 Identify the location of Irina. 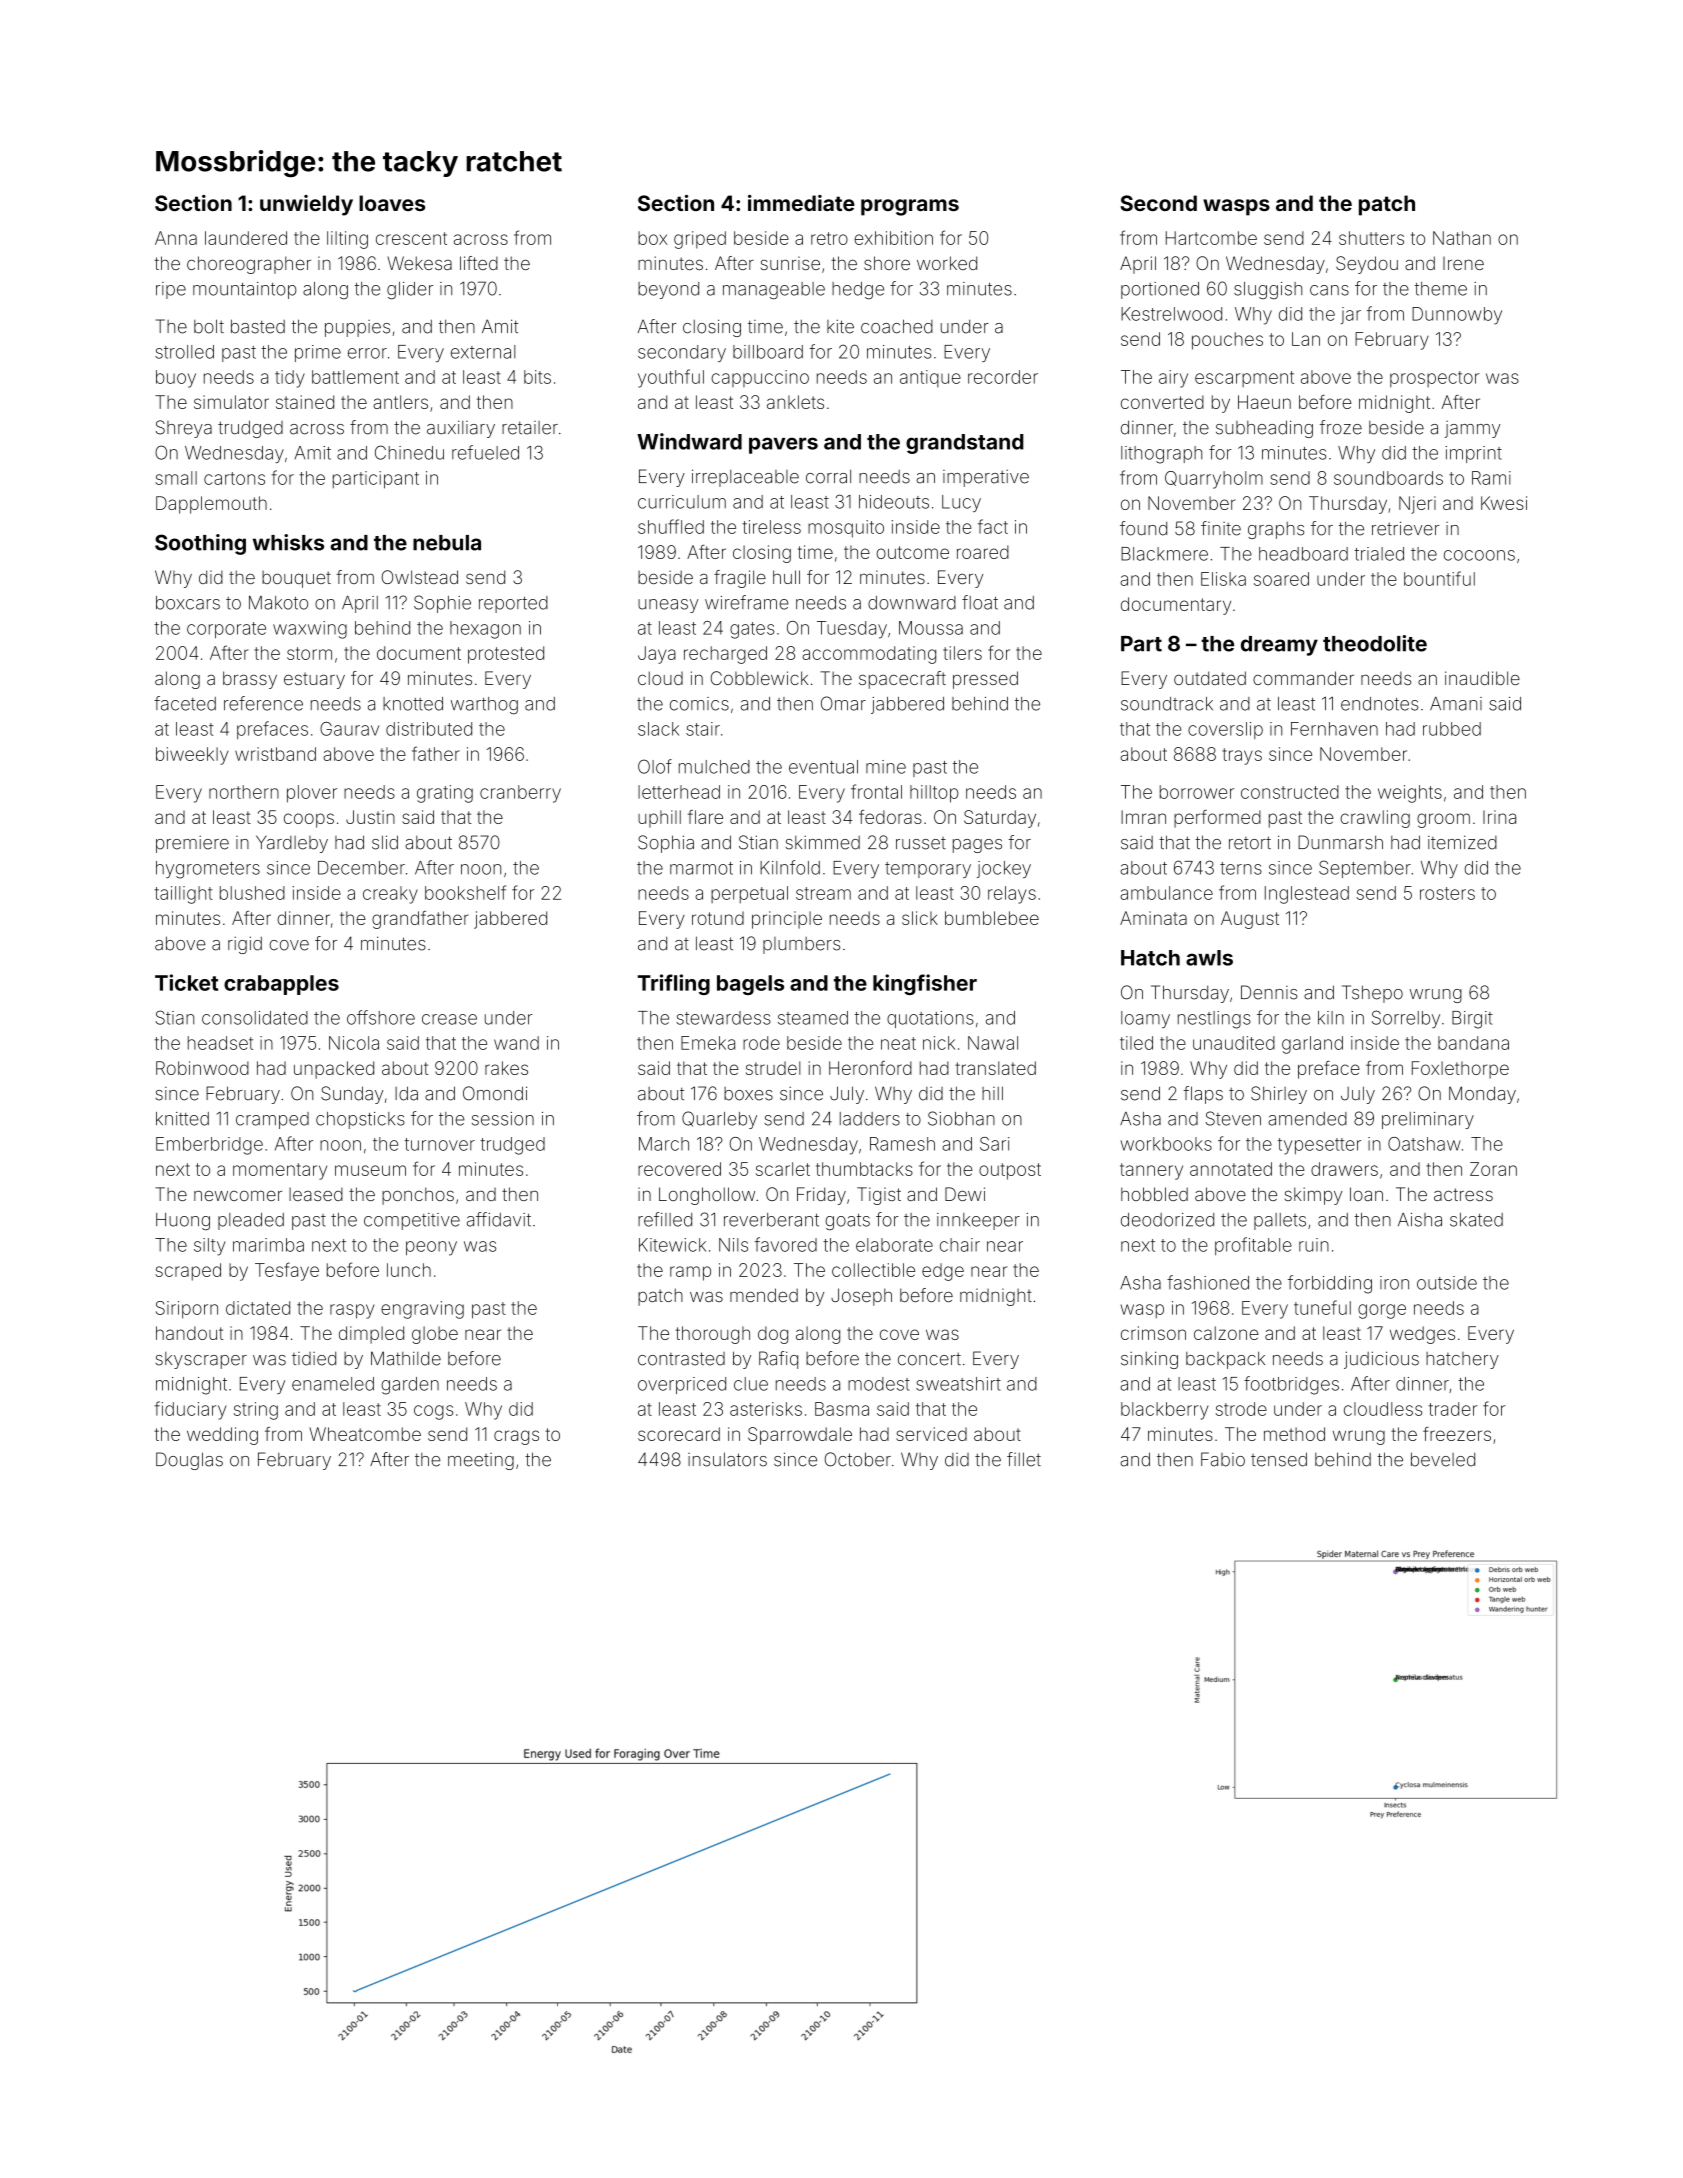
(1499, 817).
